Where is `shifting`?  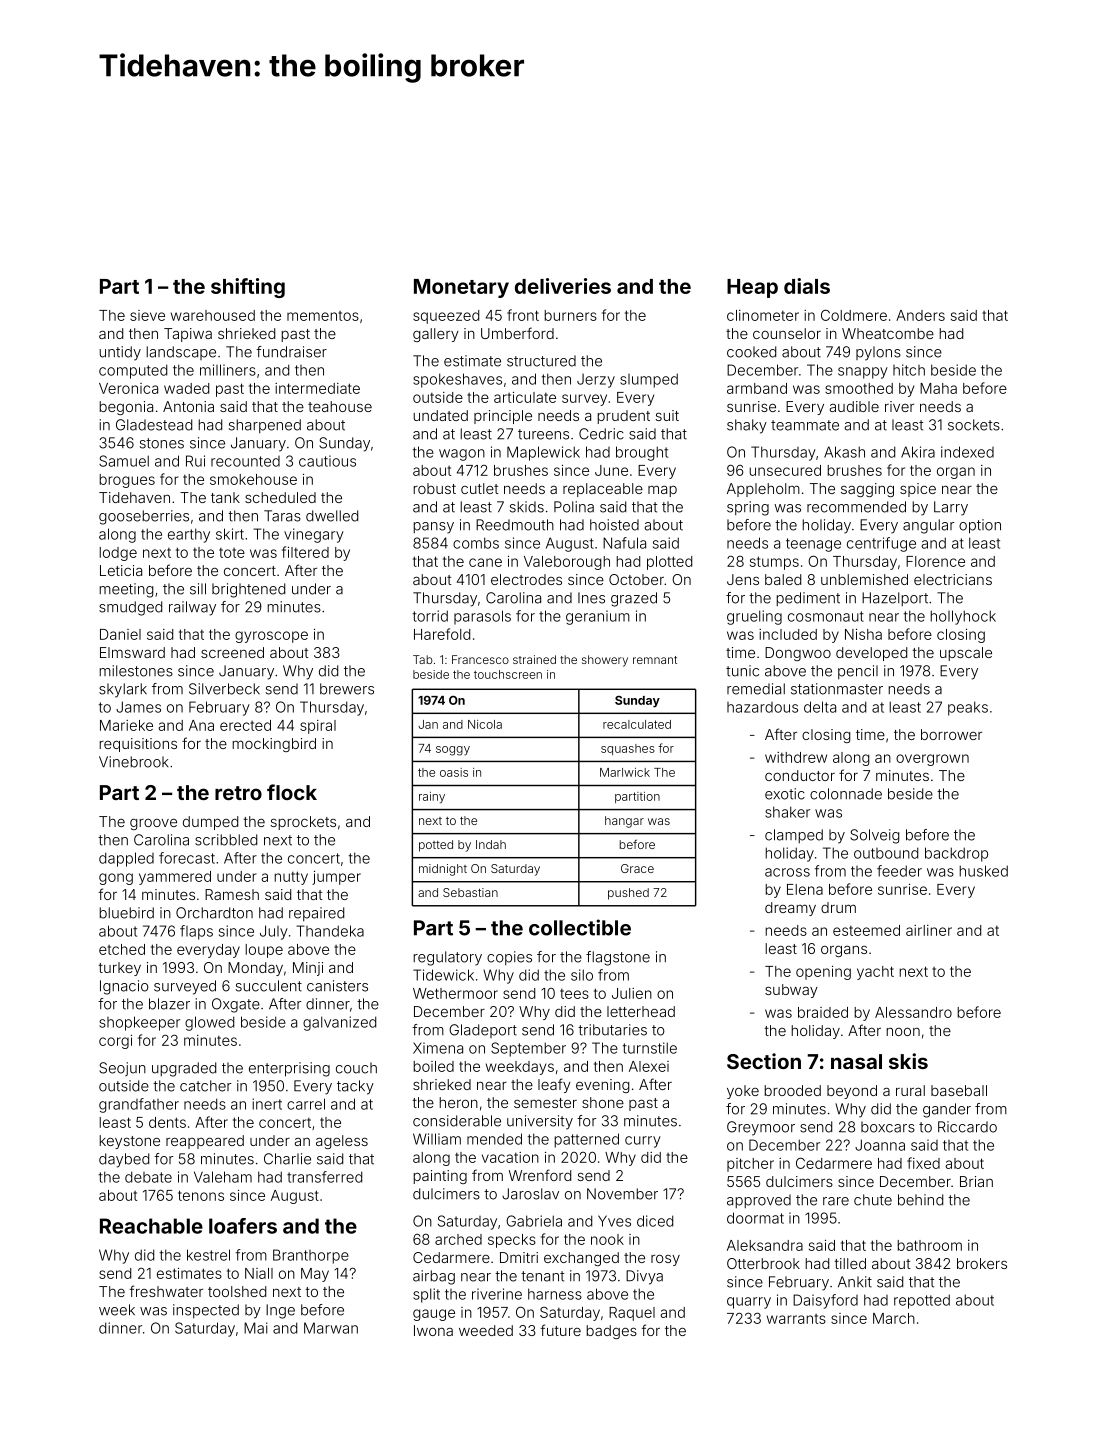
shifting is located at coordinates (248, 288).
